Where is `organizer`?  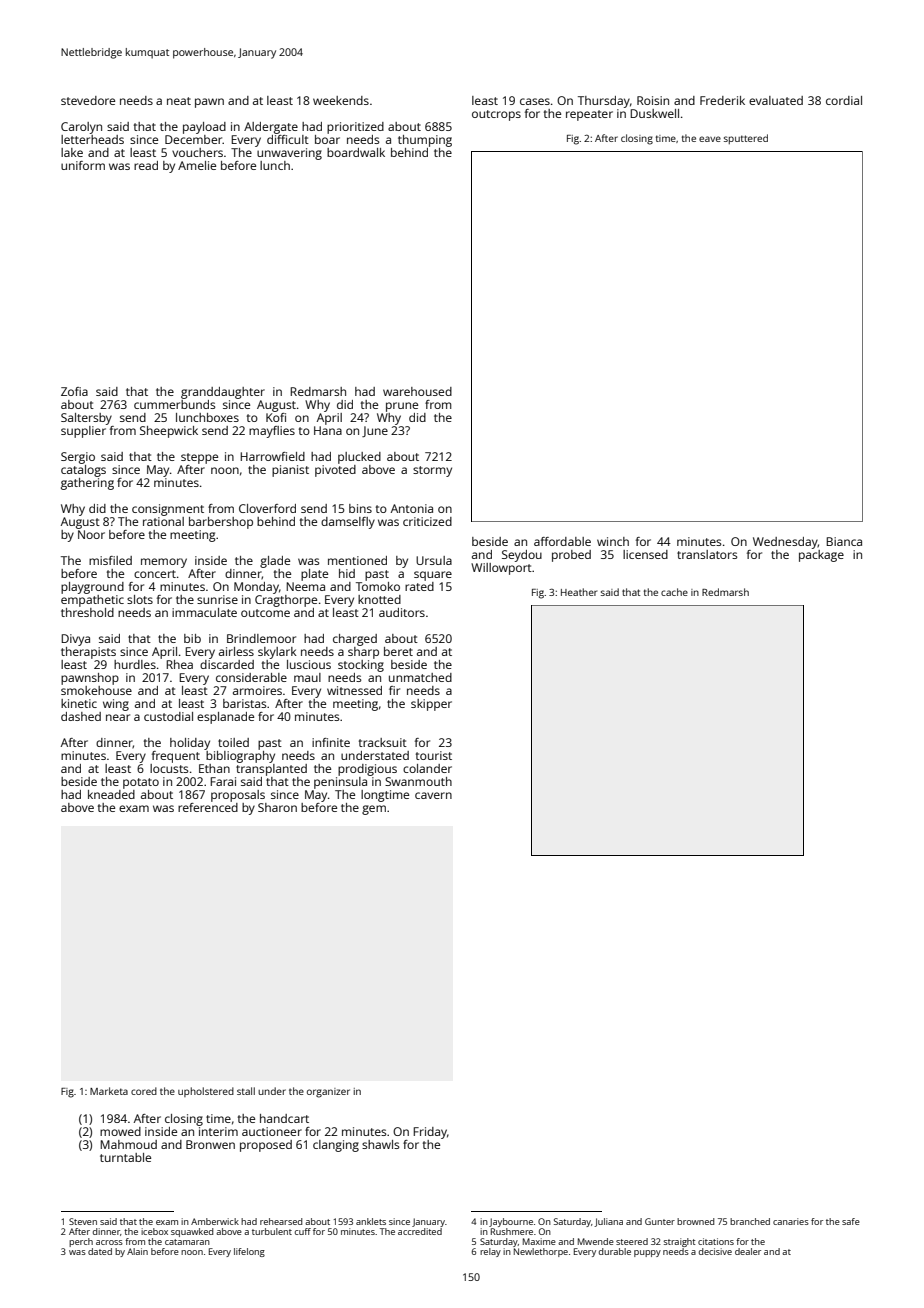
organizer is located at coordinates (328, 1093).
